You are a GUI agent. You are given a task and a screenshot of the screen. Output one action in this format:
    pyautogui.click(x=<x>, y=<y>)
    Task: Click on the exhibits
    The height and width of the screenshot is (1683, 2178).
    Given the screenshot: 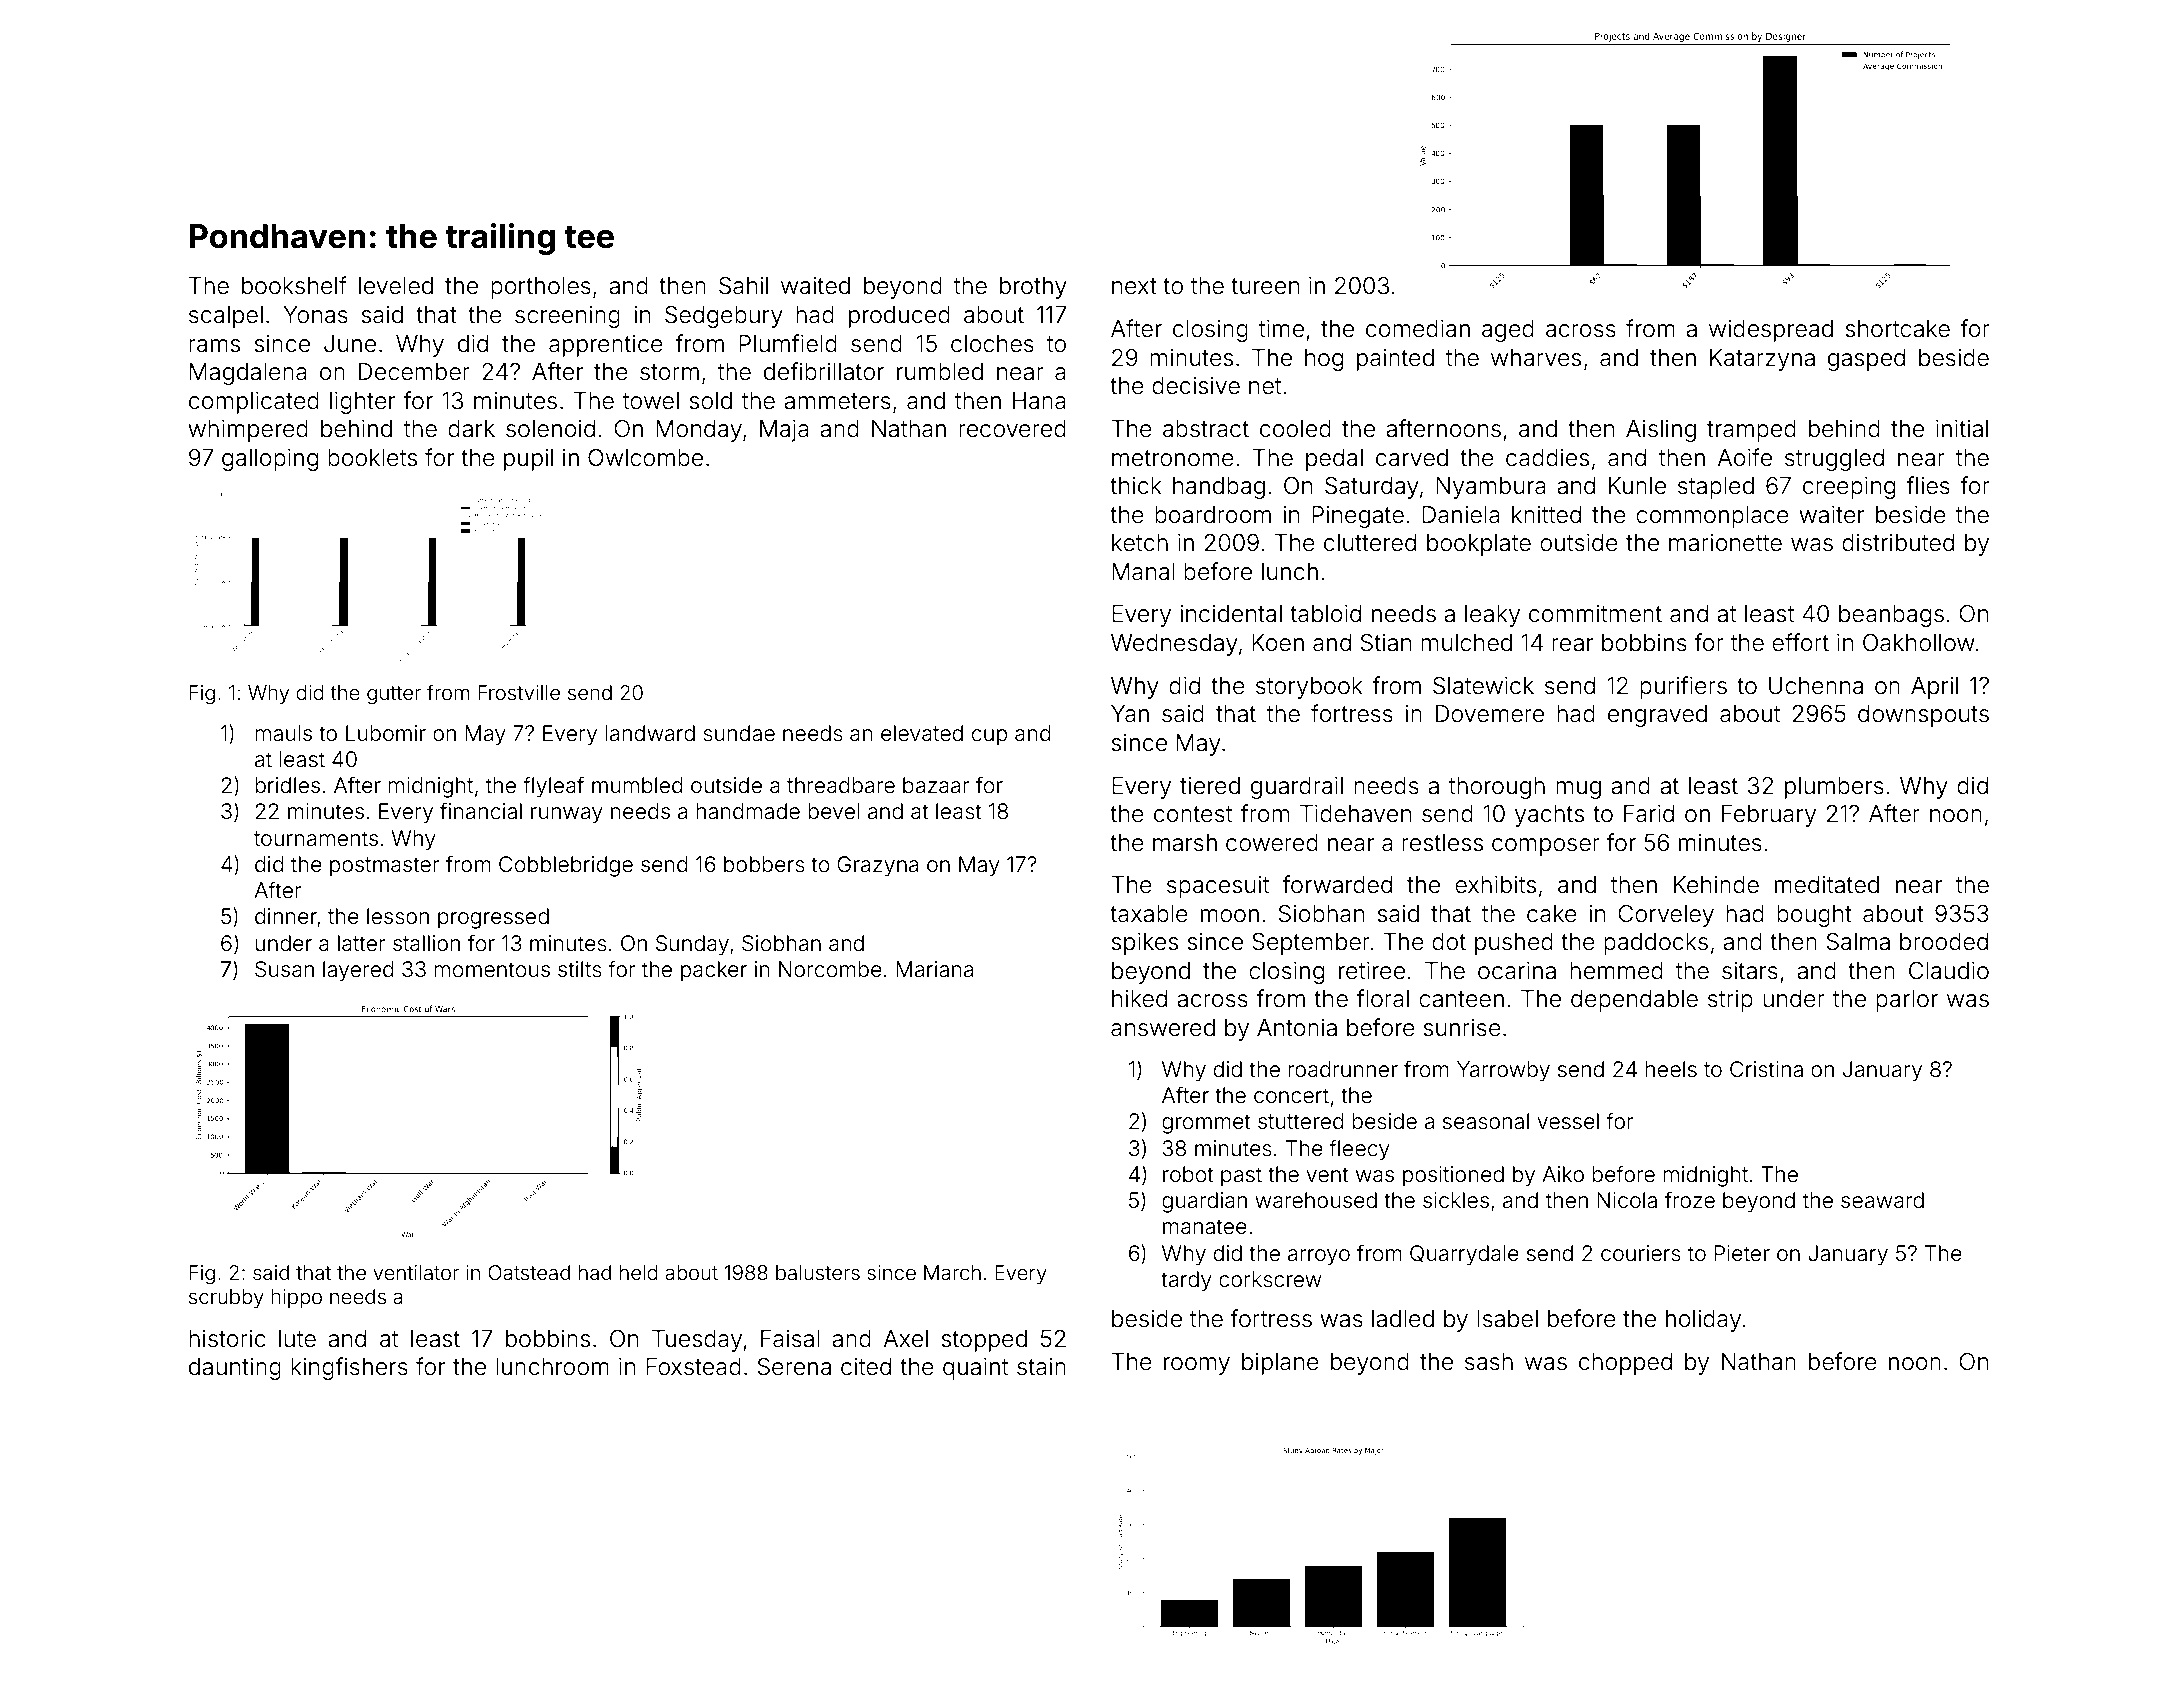 What is the action you would take?
    pyautogui.click(x=1495, y=885)
